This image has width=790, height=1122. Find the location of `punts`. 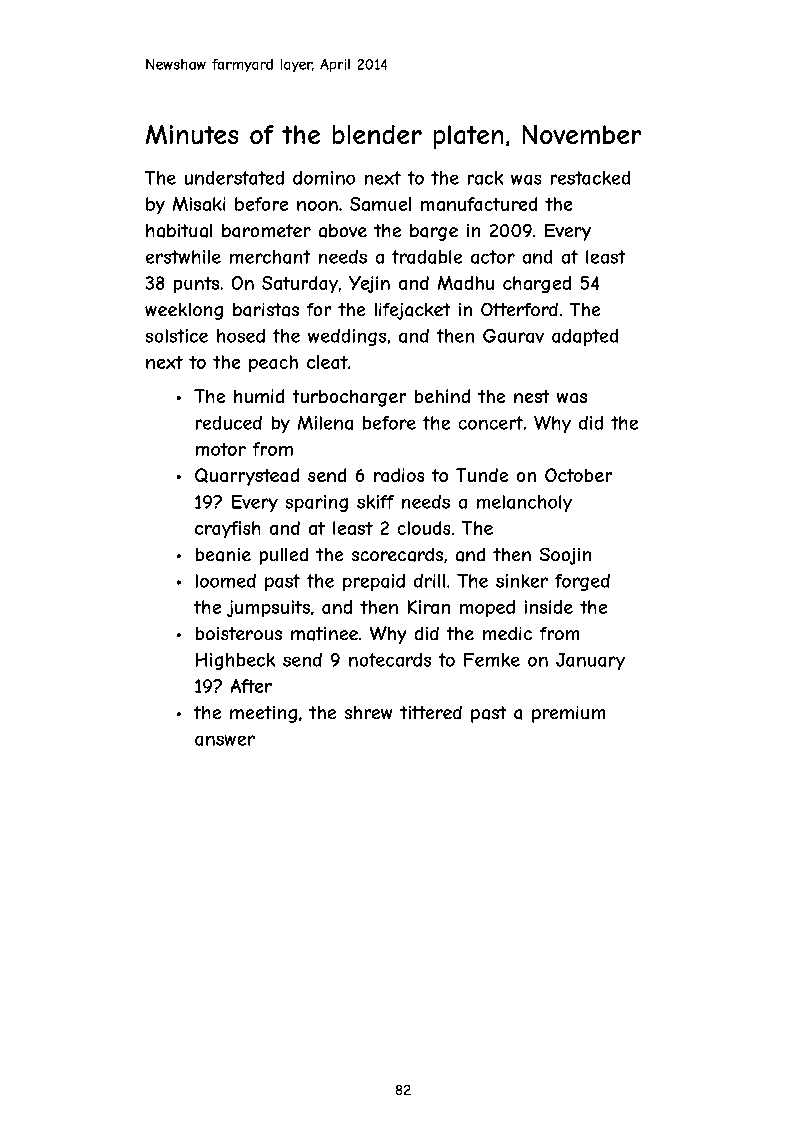

punts is located at coordinates (196, 285).
